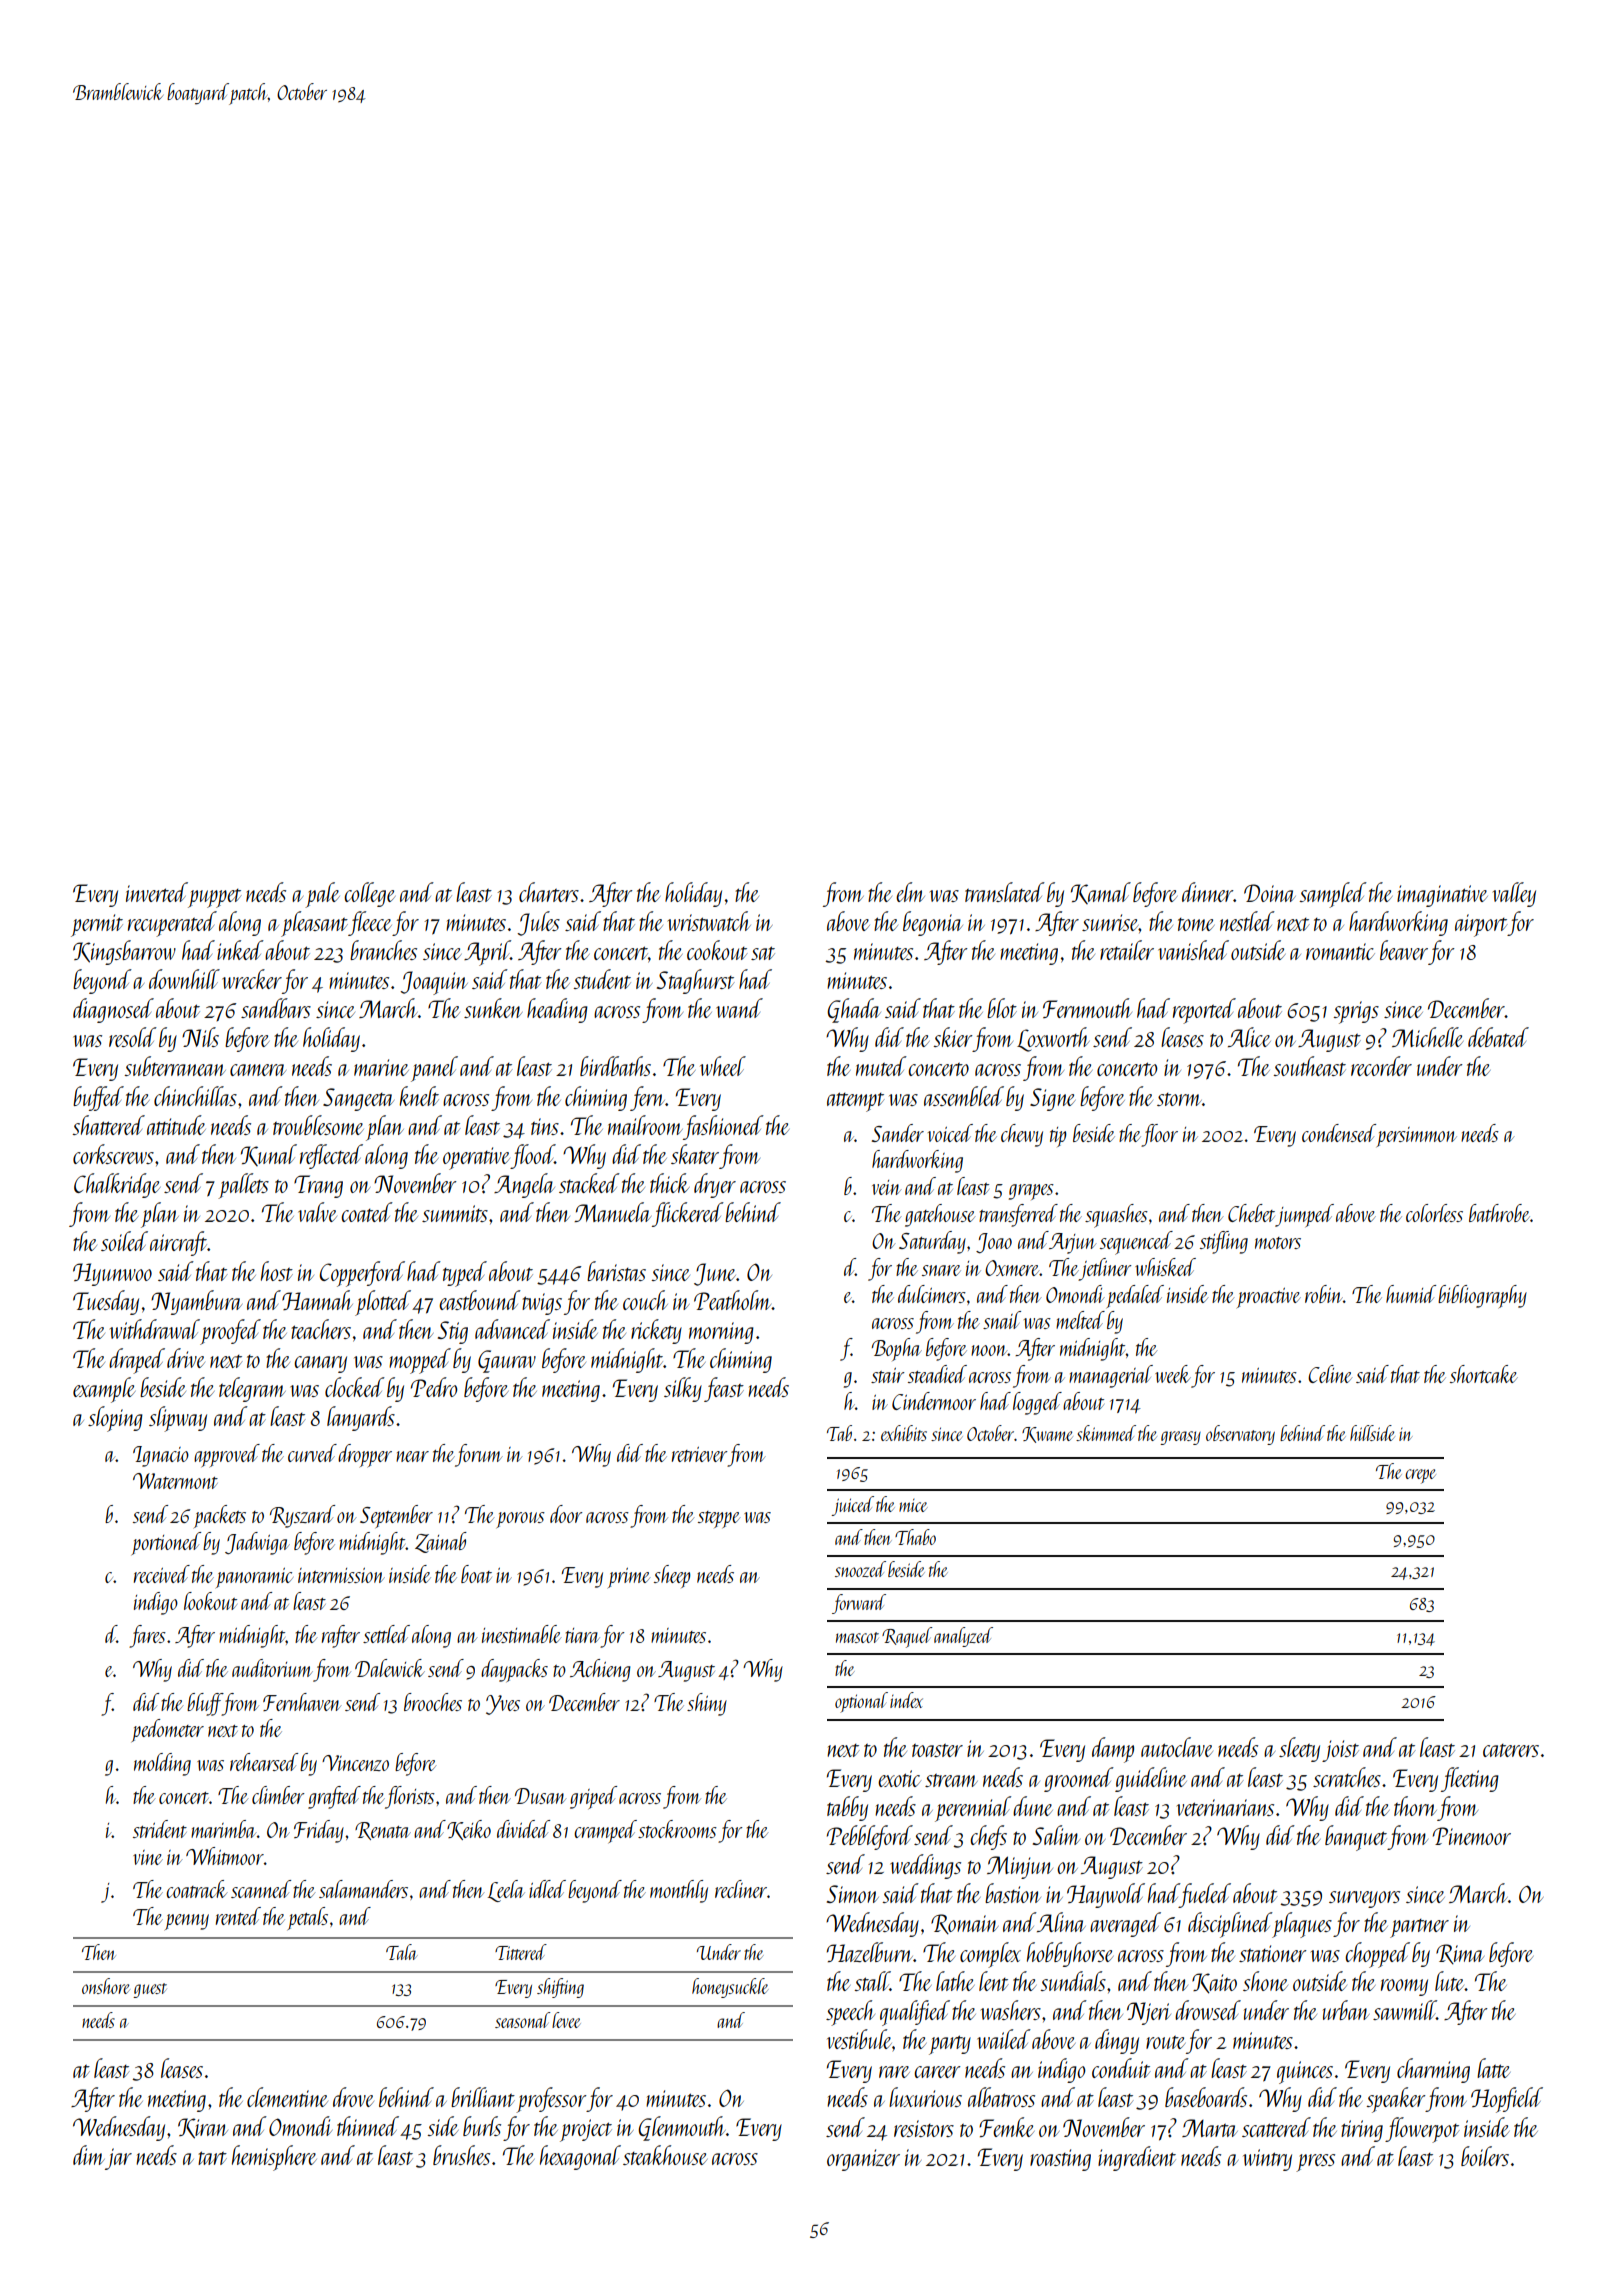  Describe the element at coordinates (461, 2155) in the image. I see `brushes` at that location.
